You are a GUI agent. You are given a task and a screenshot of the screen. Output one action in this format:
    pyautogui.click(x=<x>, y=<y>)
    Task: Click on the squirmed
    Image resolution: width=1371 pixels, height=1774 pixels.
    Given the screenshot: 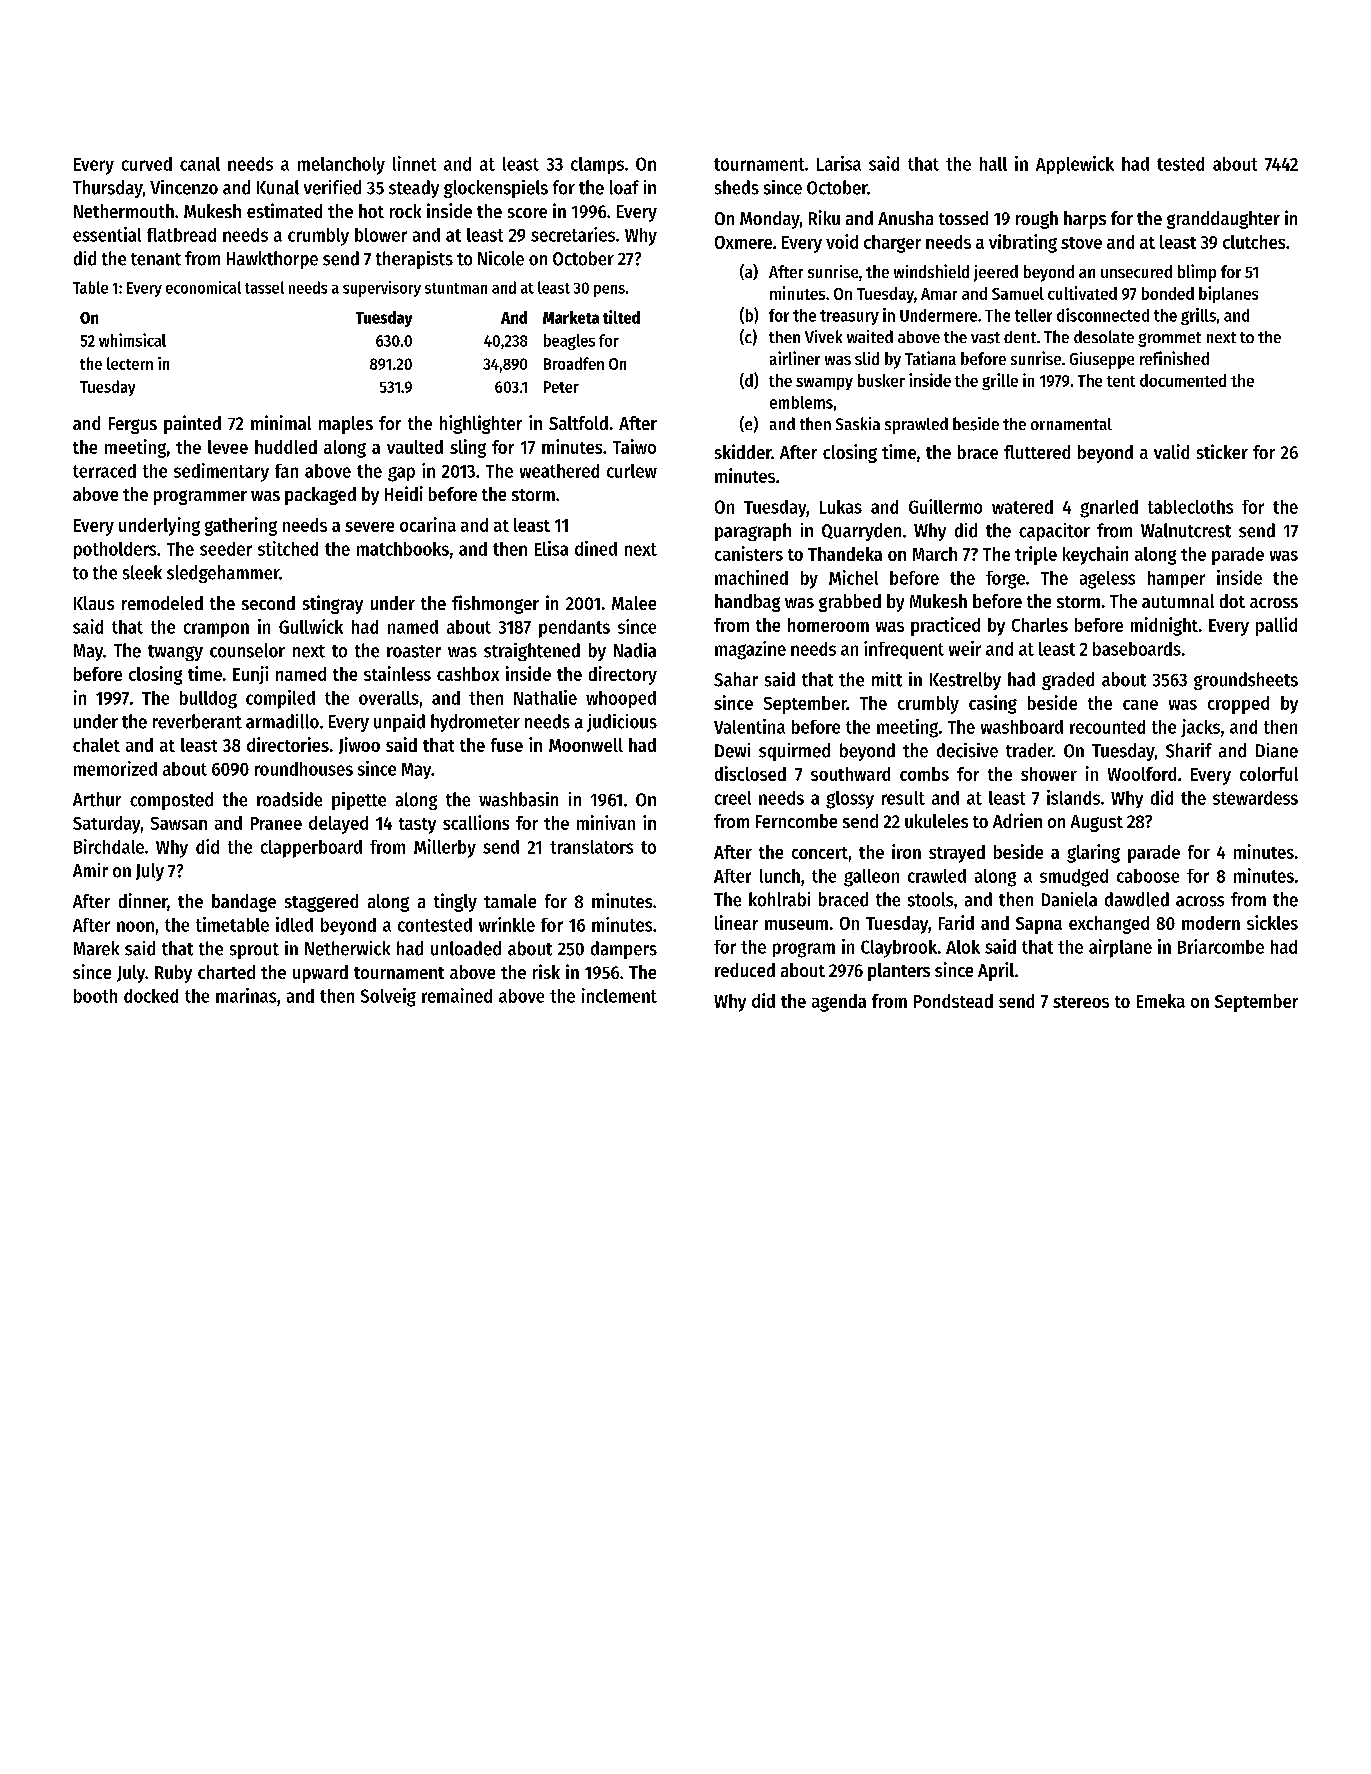 What is the action you would take?
    pyautogui.click(x=794, y=752)
